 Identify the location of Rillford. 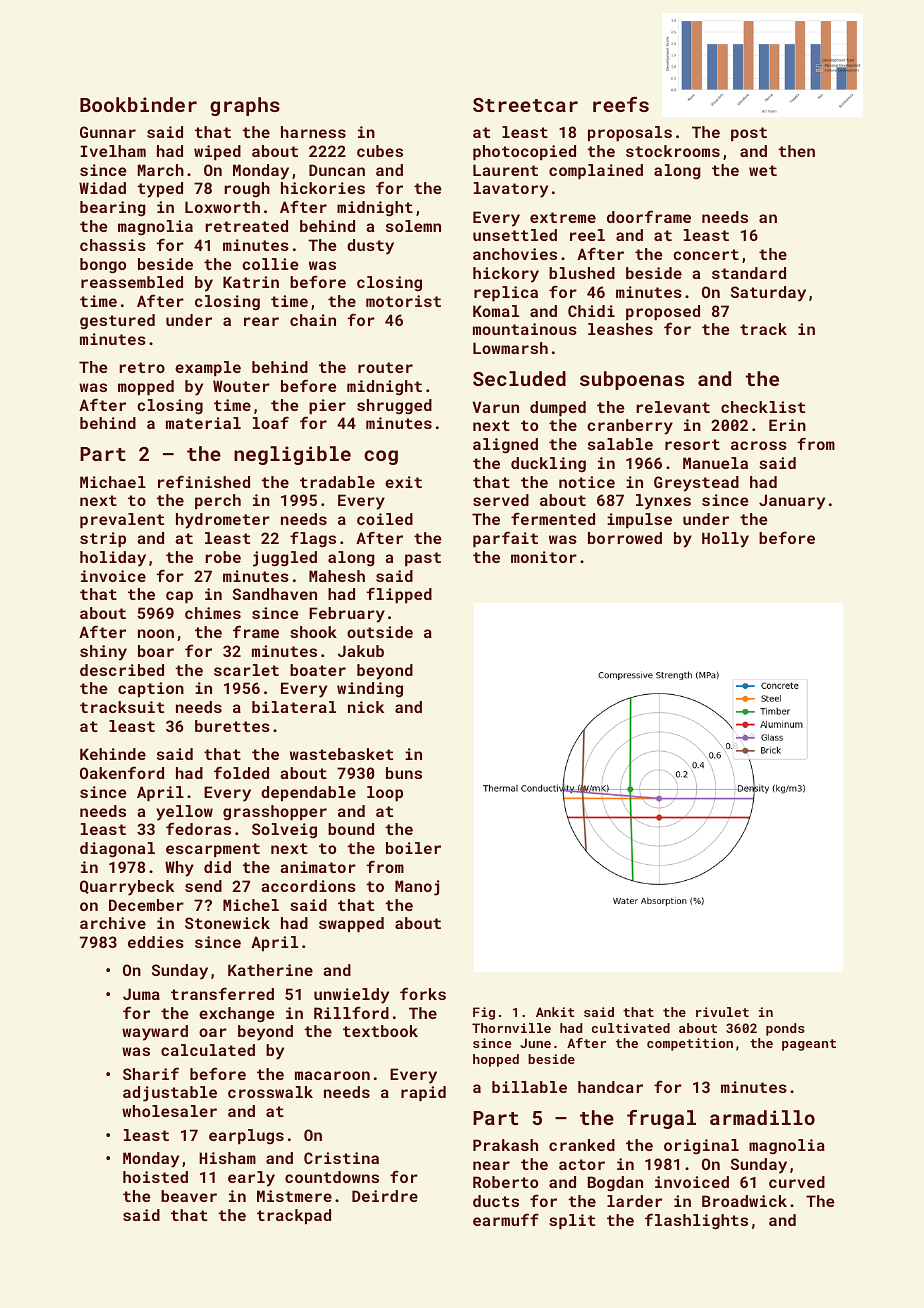
(351, 1012).
